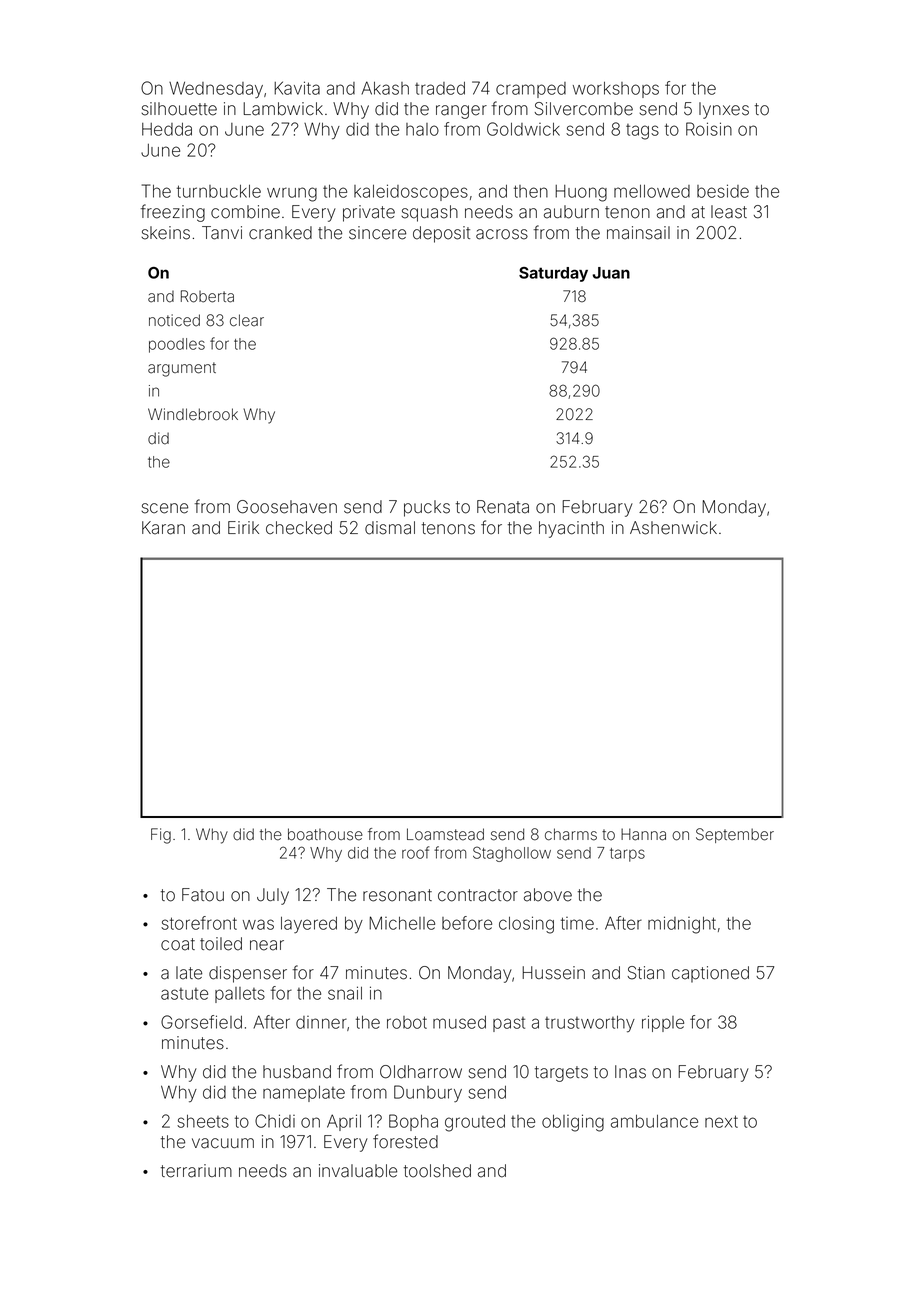  What do you see at coordinates (427, 508) in the image?
I see `pucks` at bounding box center [427, 508].
